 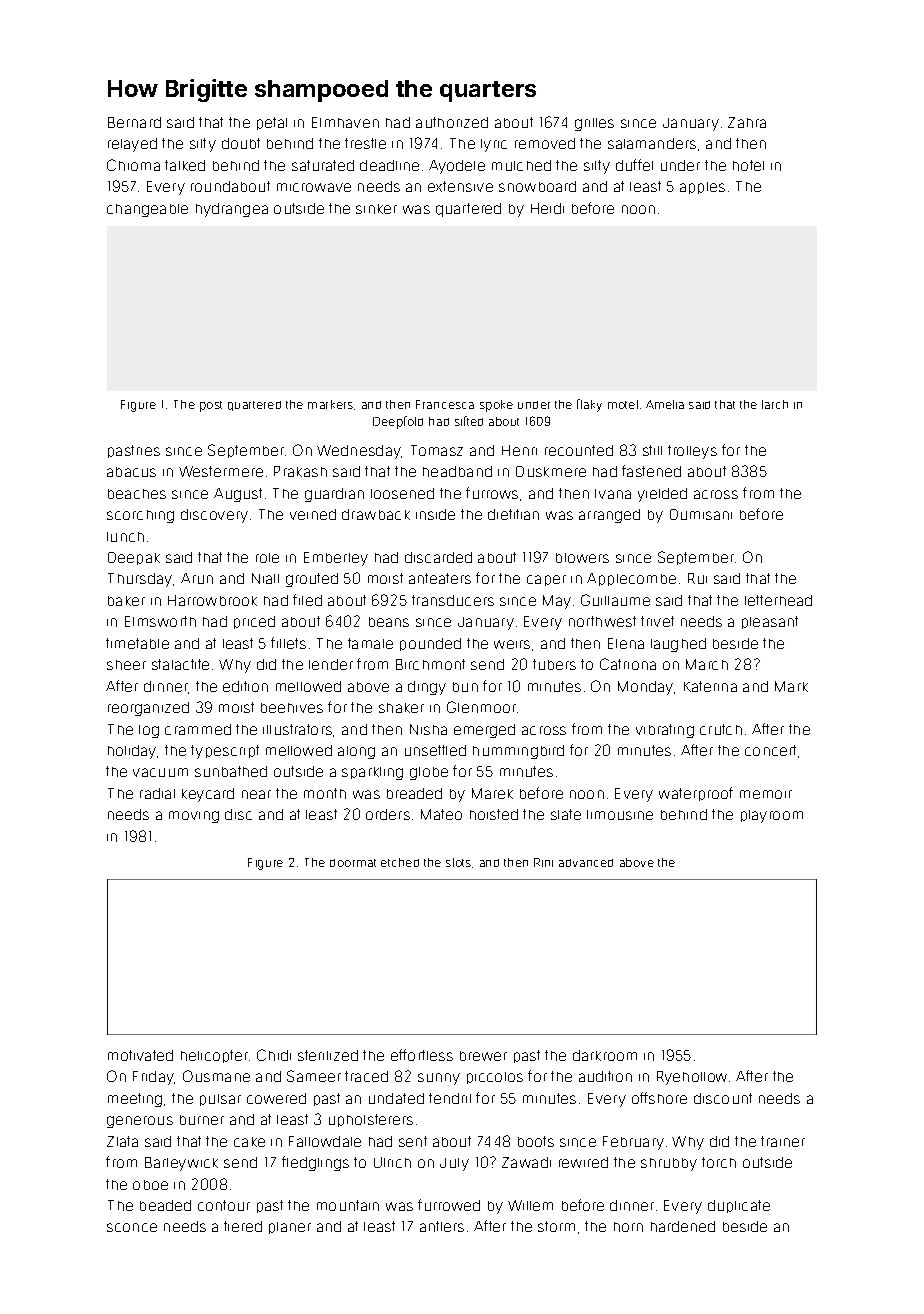 What do you see at coordinates (134, 122) in the document?
I see `Bernard` at bounding box center [134, 122].
